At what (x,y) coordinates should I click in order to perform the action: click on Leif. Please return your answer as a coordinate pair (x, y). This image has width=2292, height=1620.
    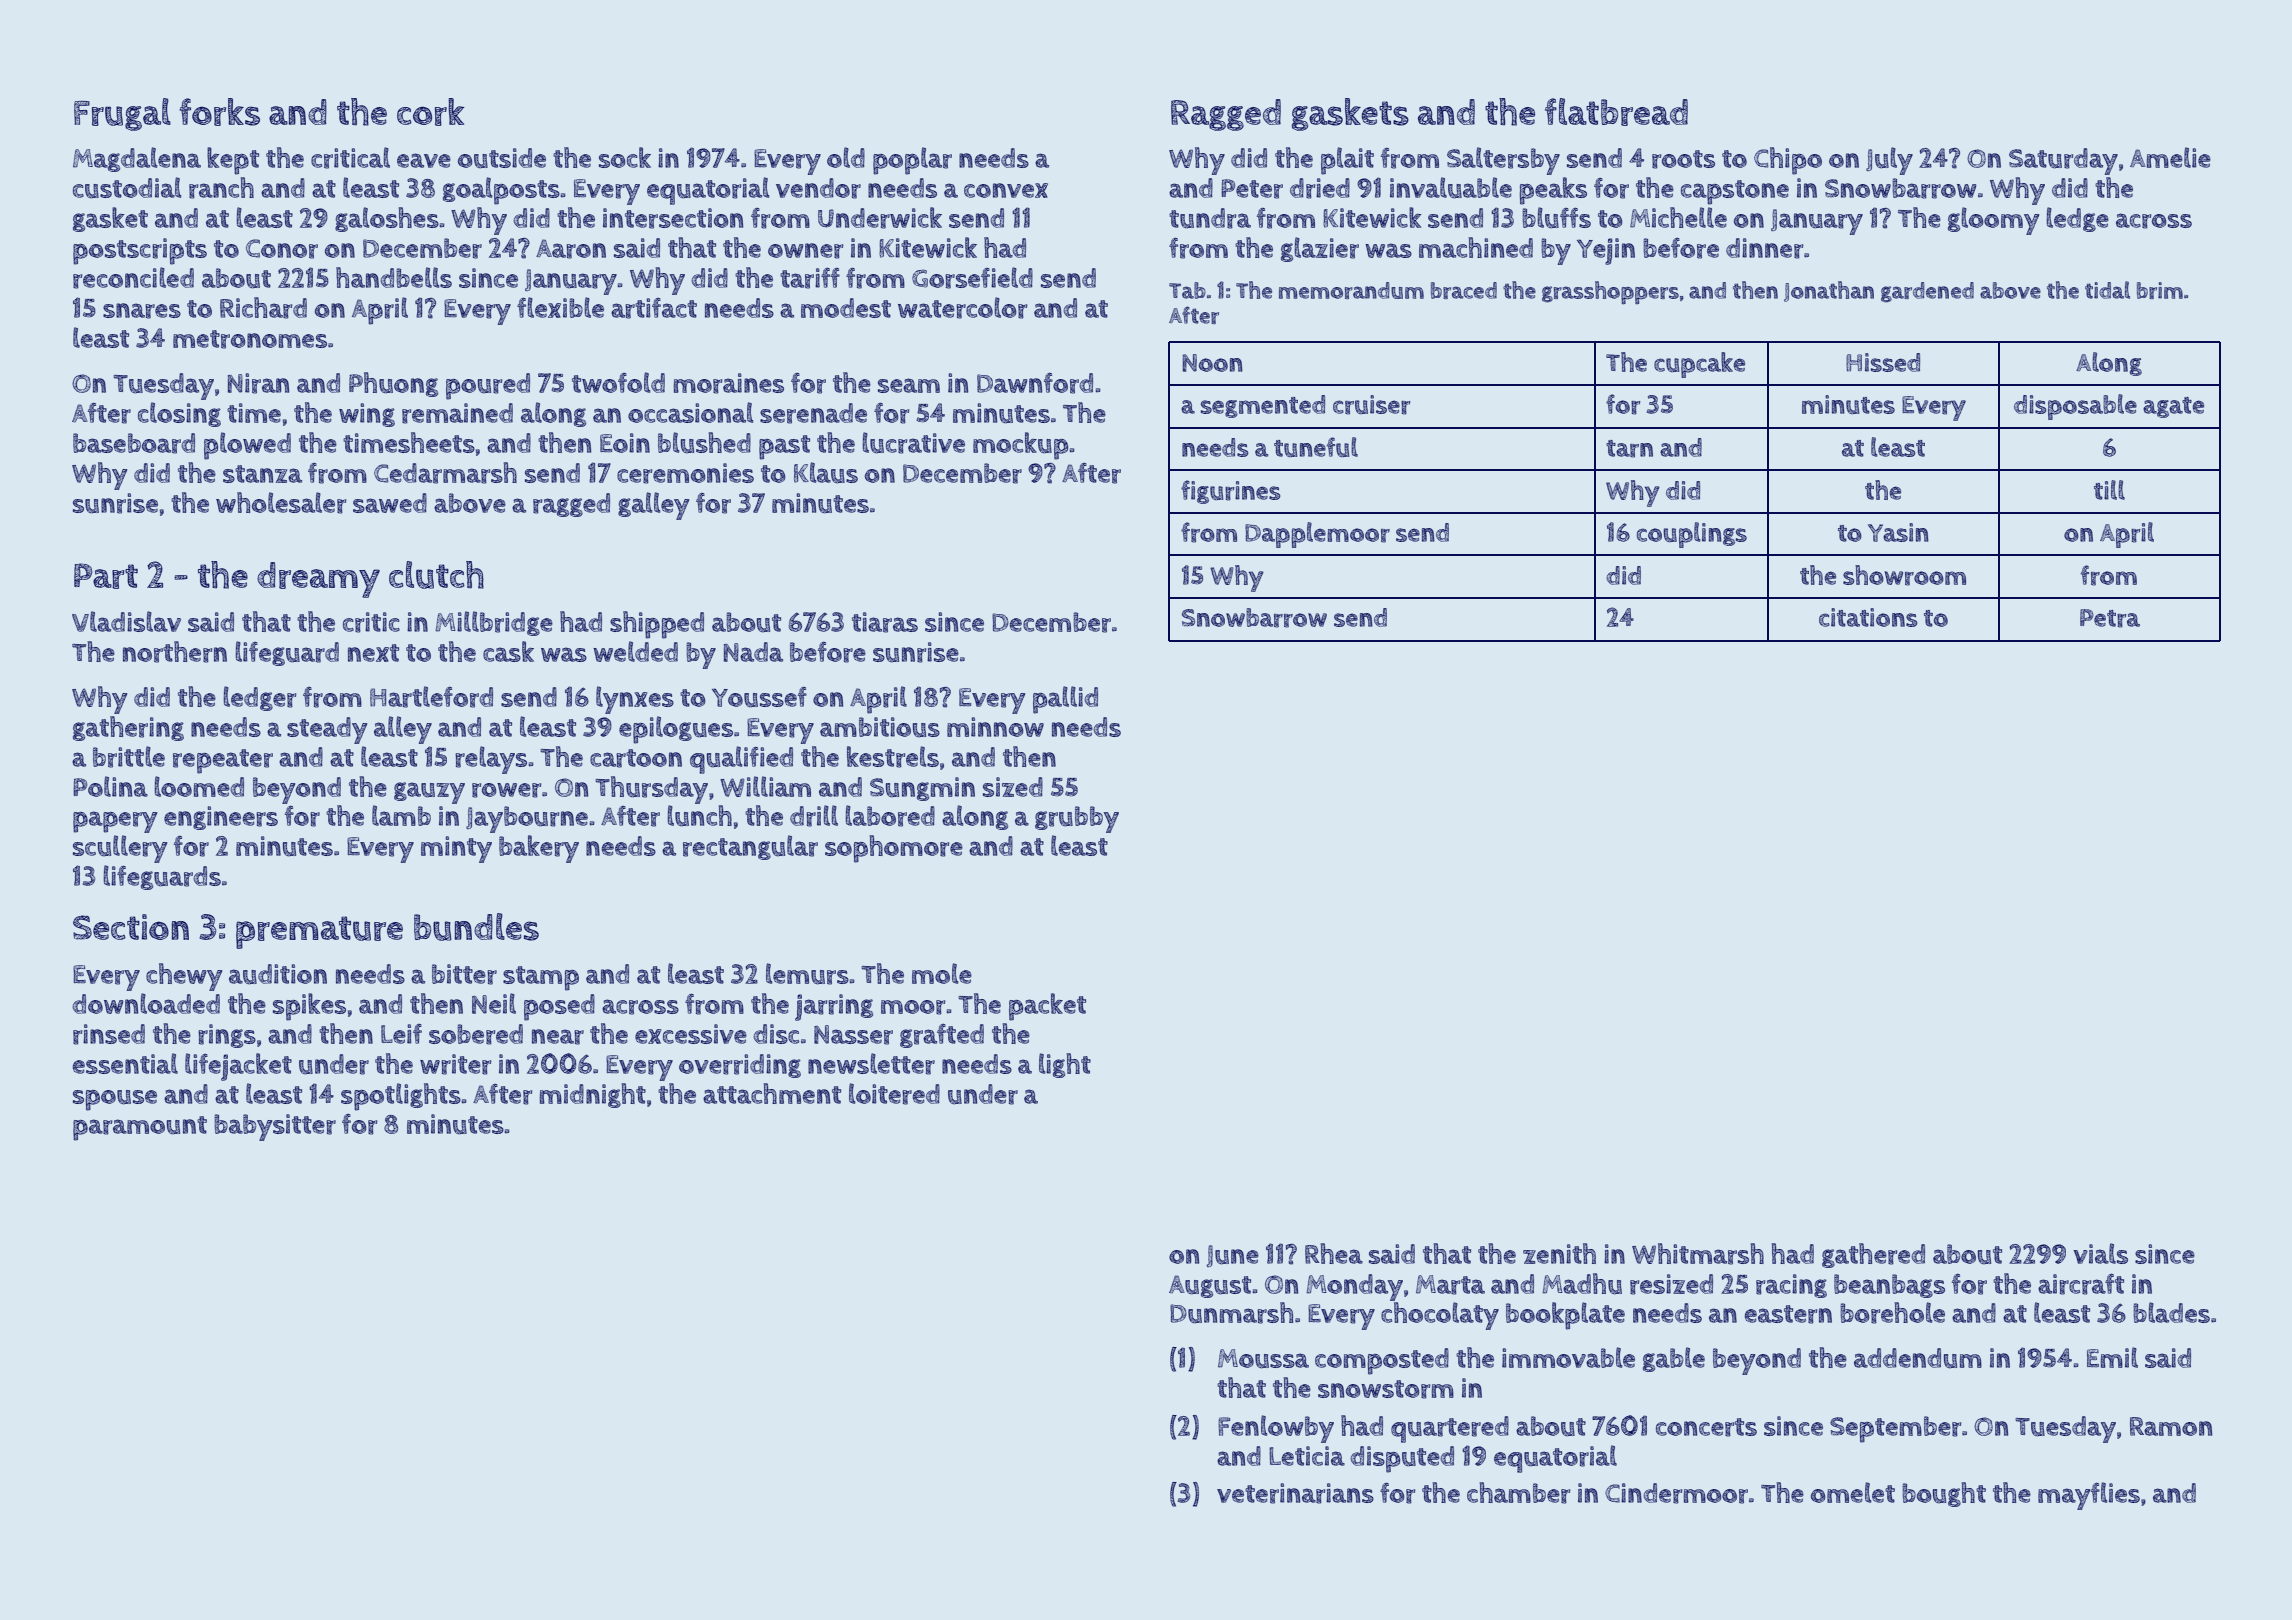
    Looking at the image, I should click on (401, 1034).
